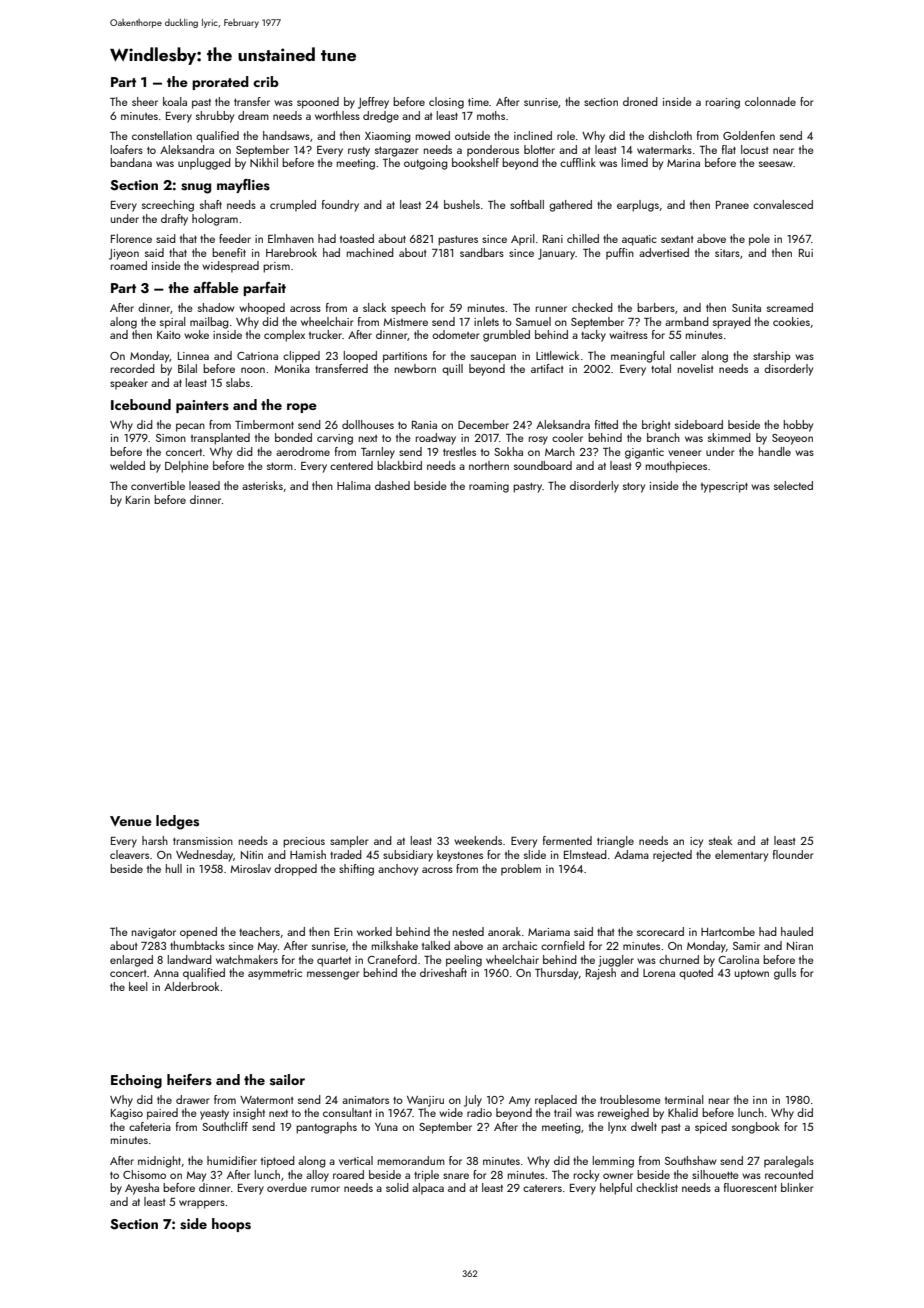 This screenshot has width=924, height=1308. Describe the element at coordinates (354, 485) in the screenshot. I see `Halima` at that location.
